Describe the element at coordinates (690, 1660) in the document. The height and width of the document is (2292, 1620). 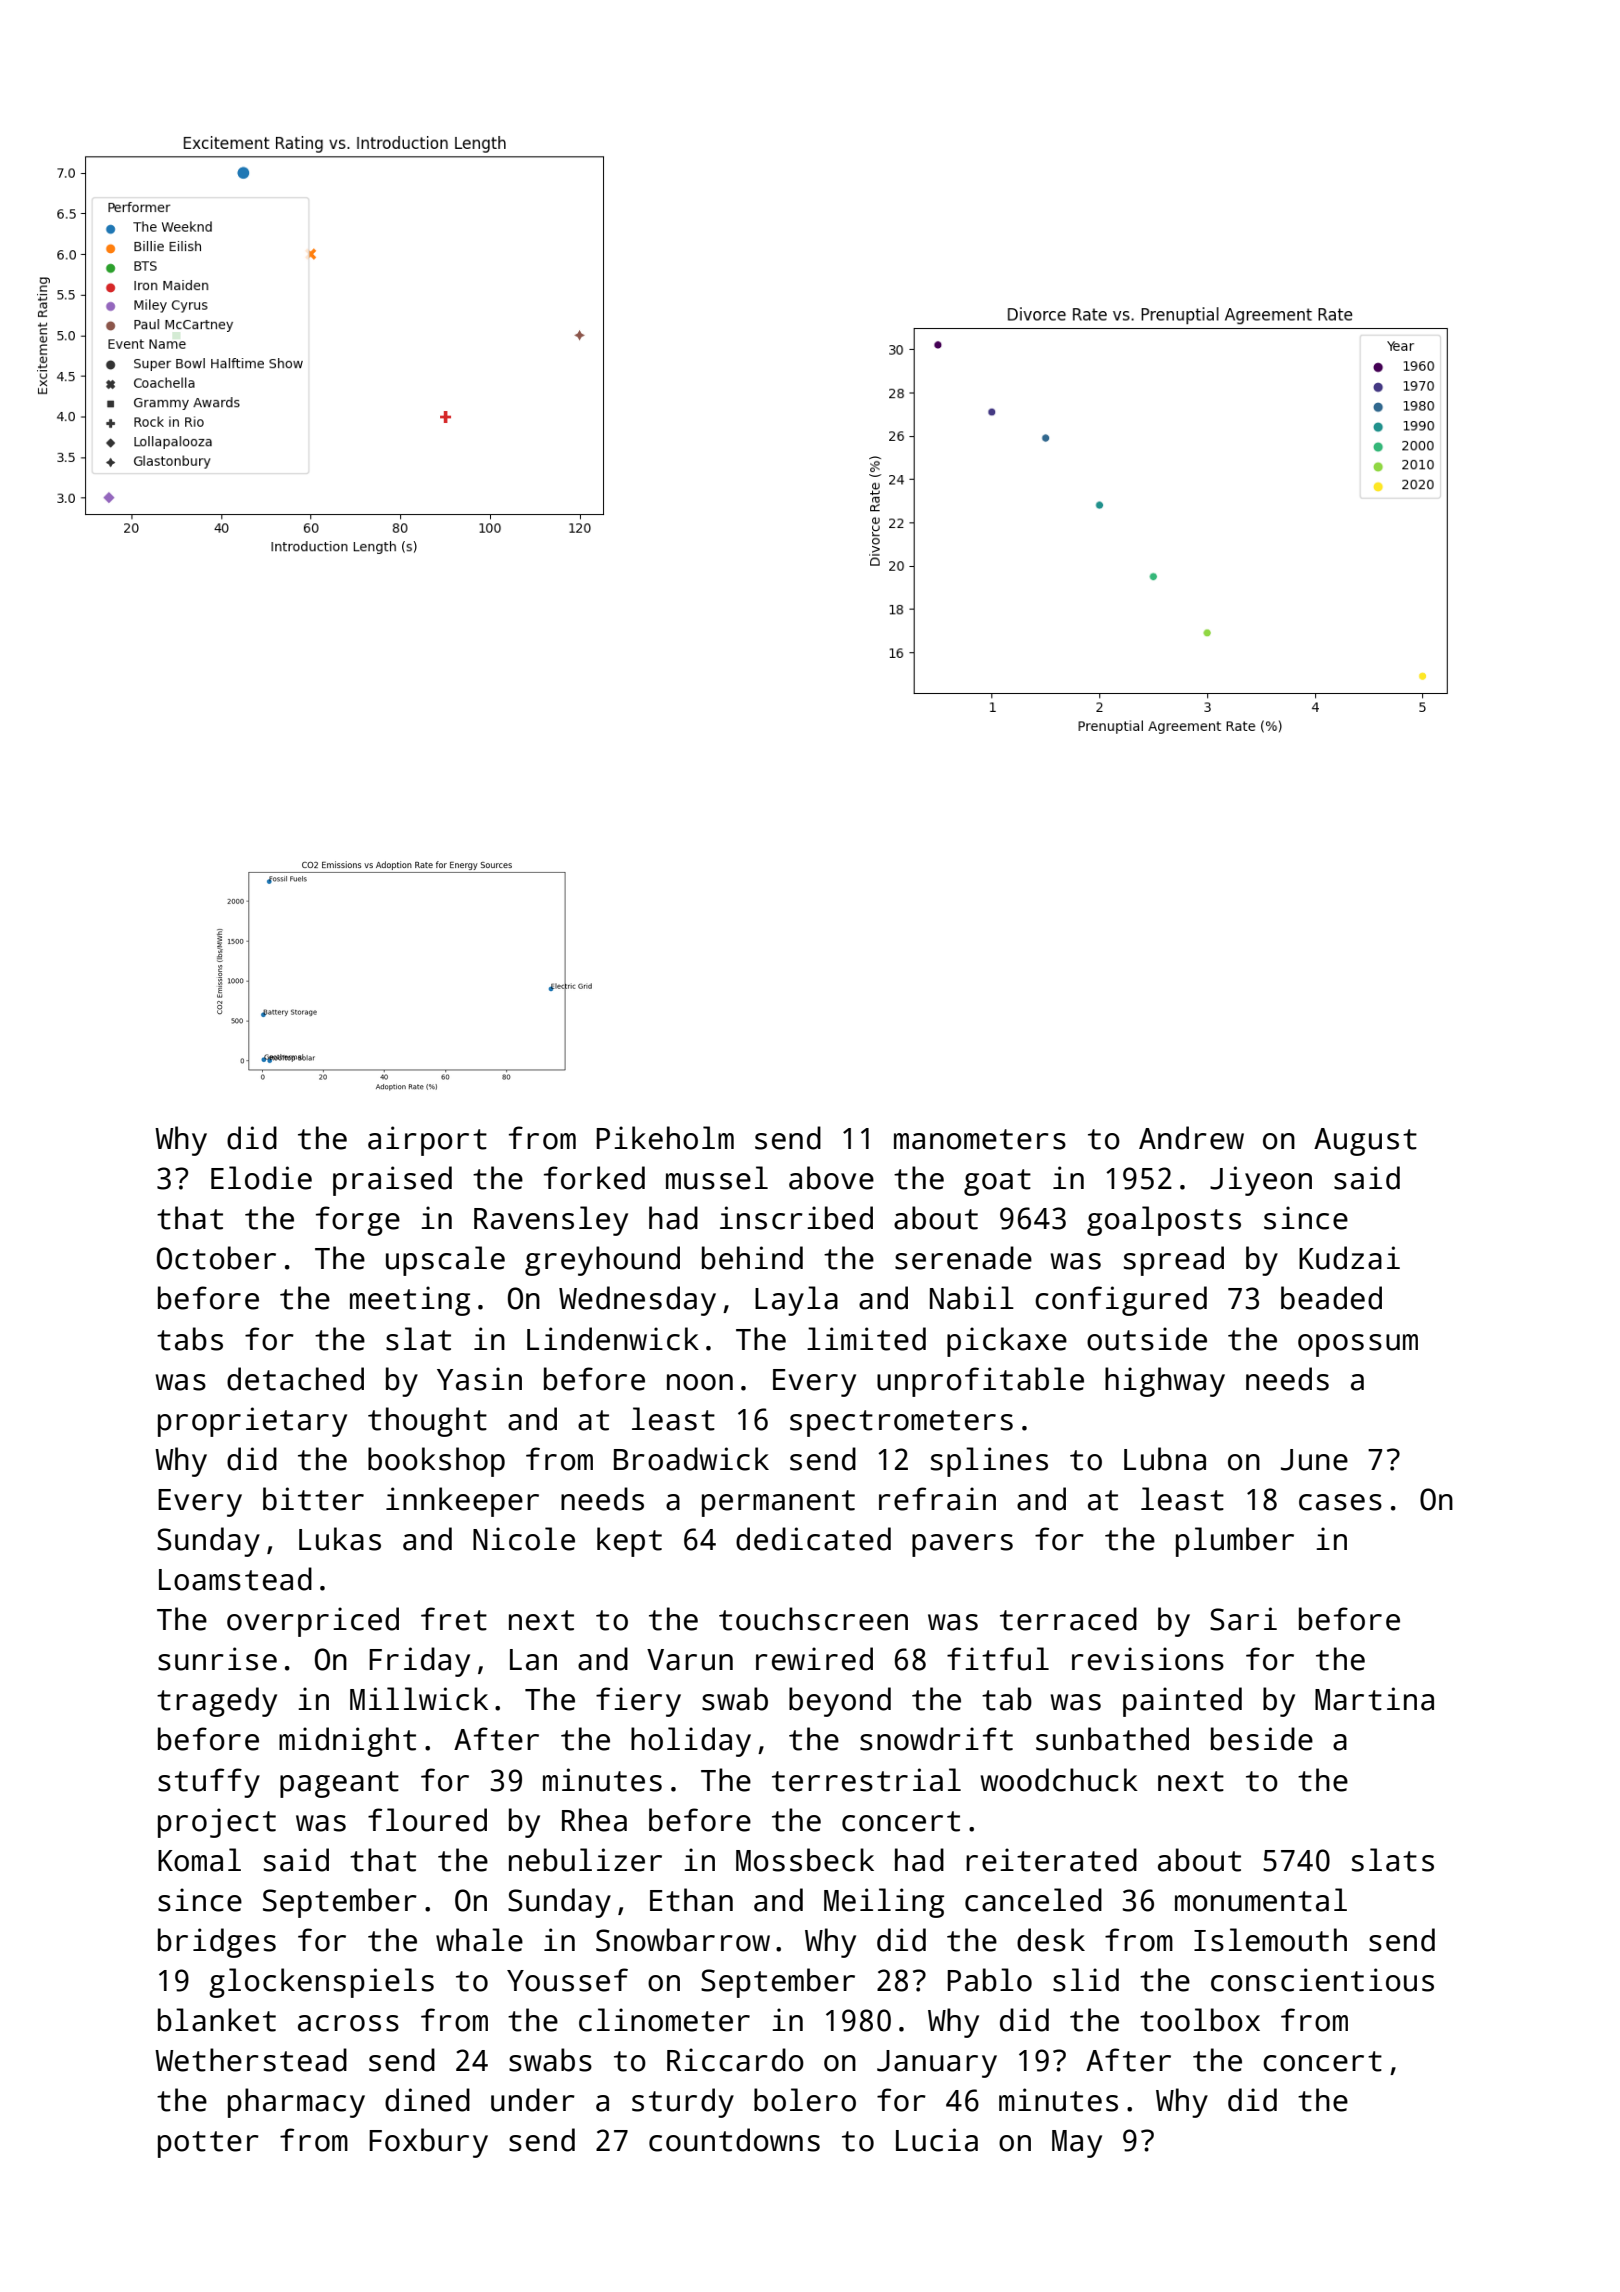
I see `Varun` at that location.
